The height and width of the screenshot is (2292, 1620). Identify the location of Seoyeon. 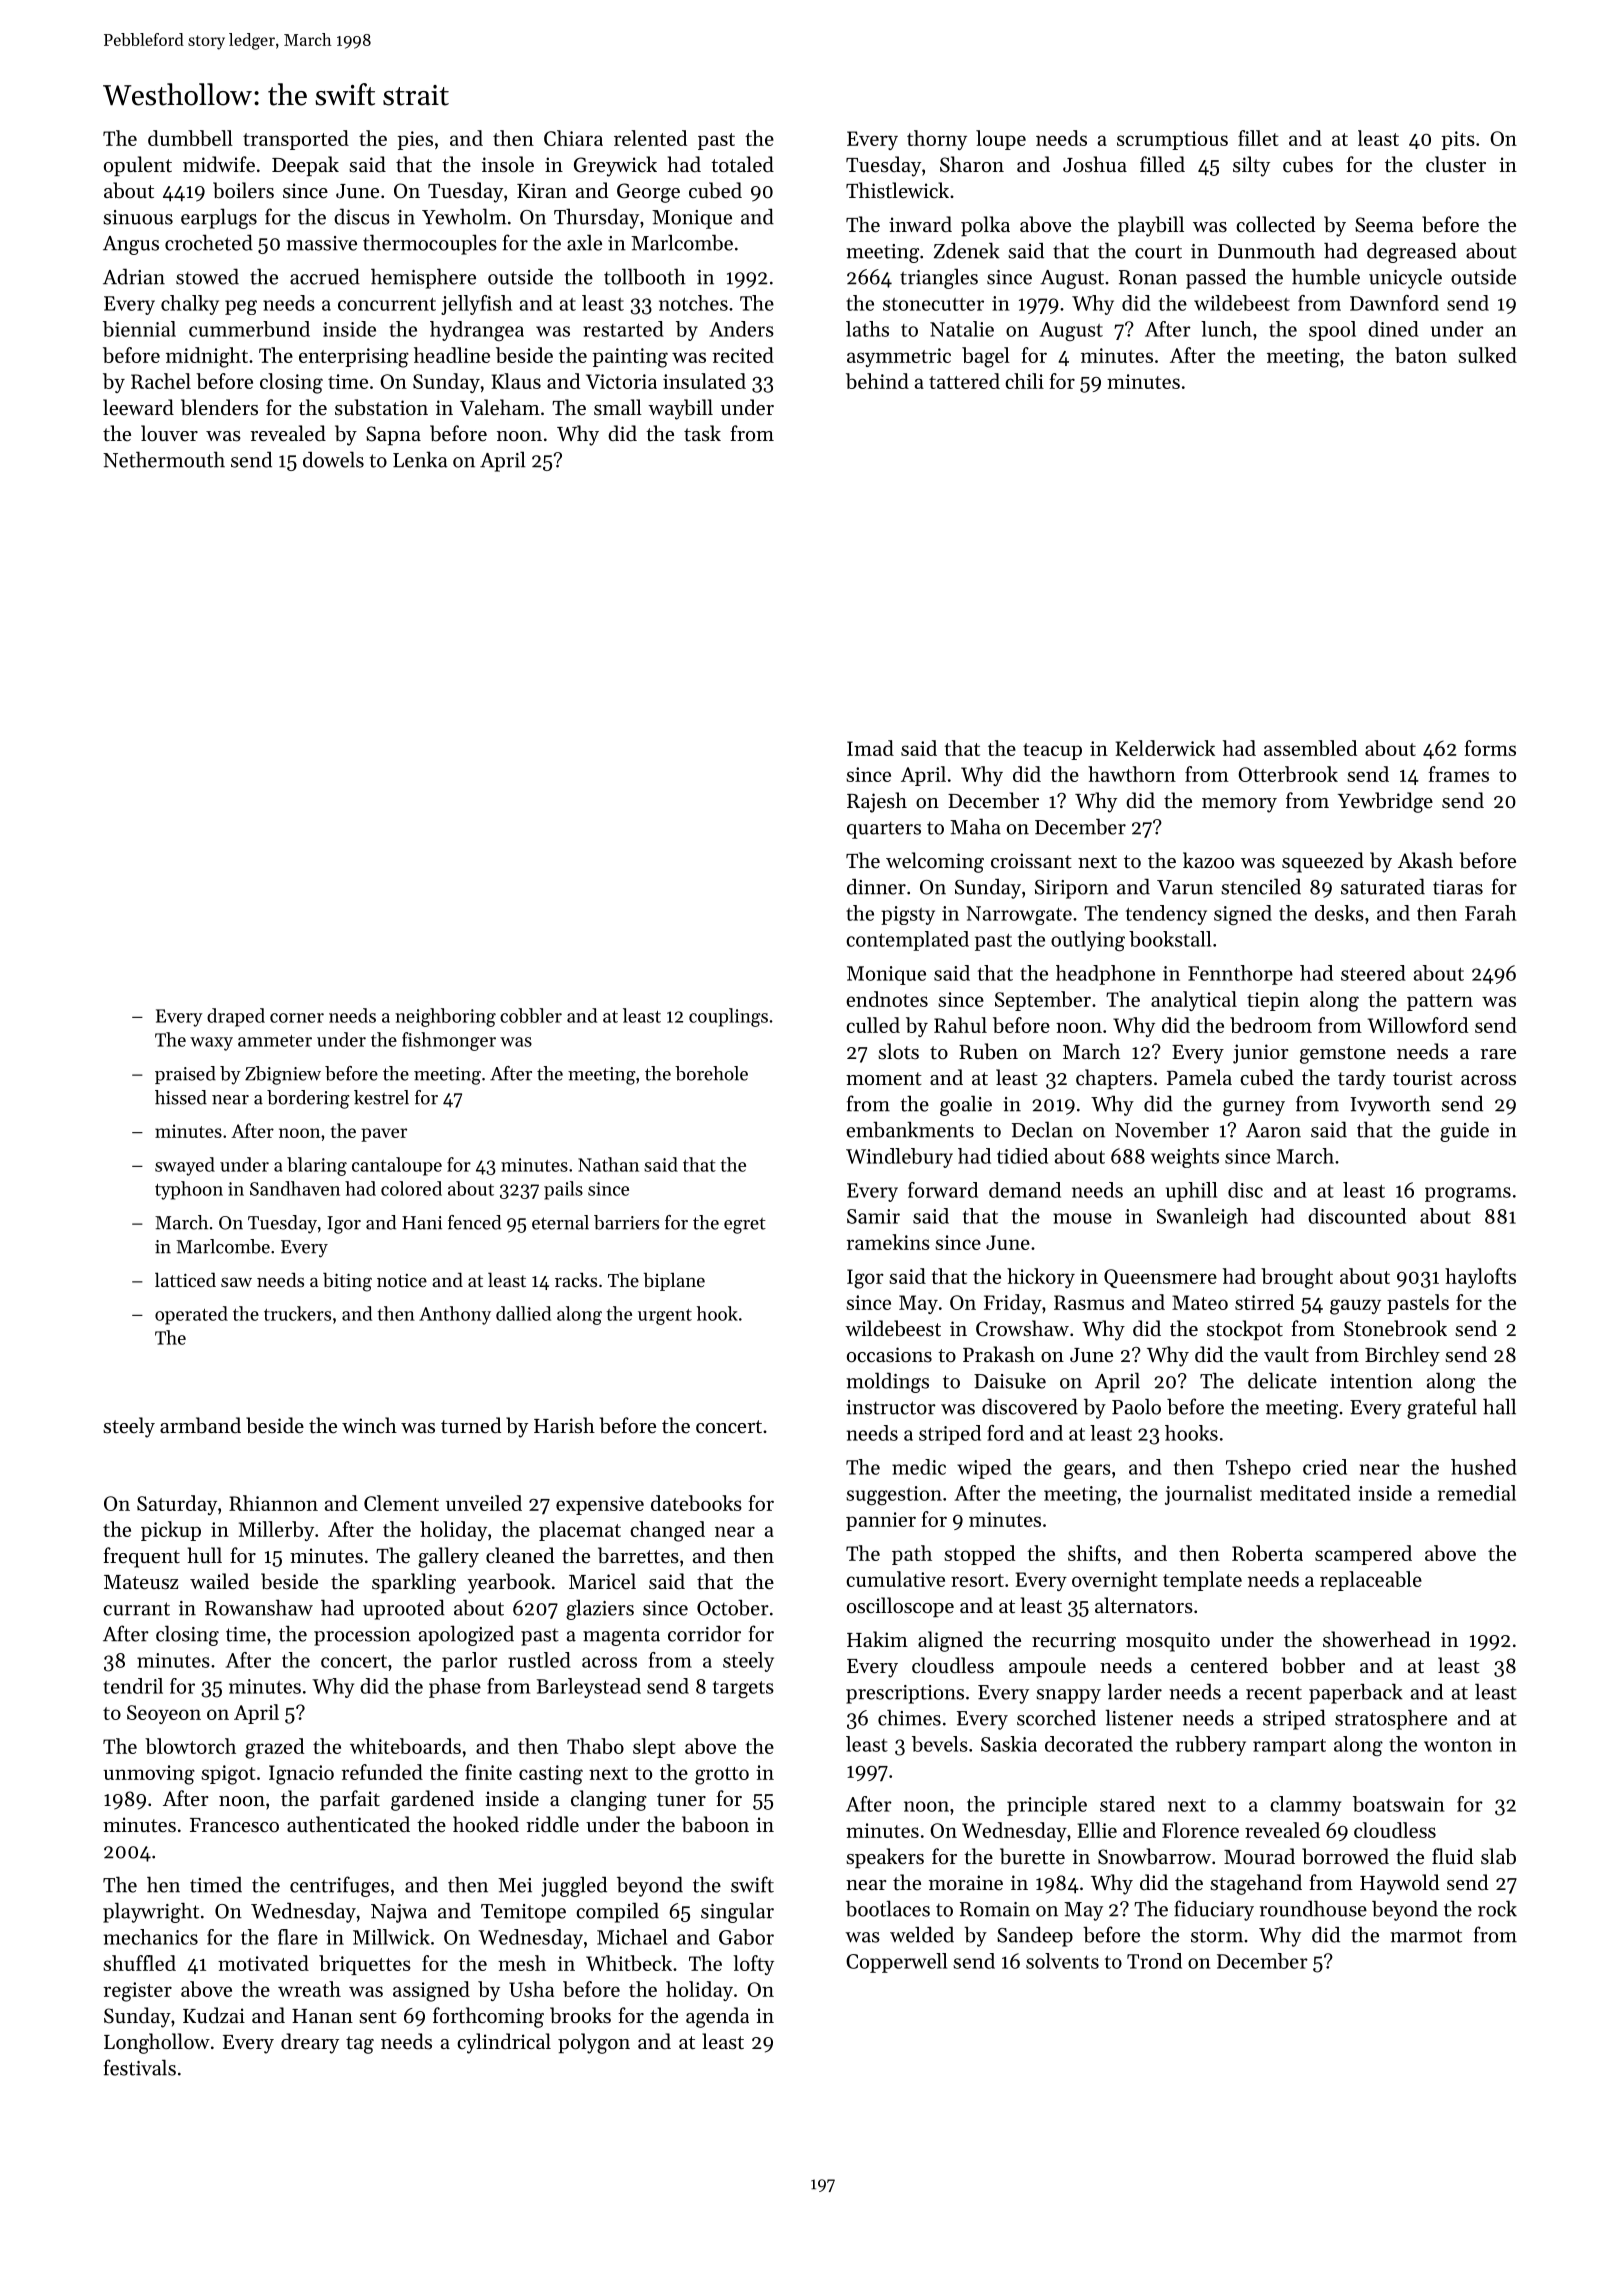
(164, 1714).
